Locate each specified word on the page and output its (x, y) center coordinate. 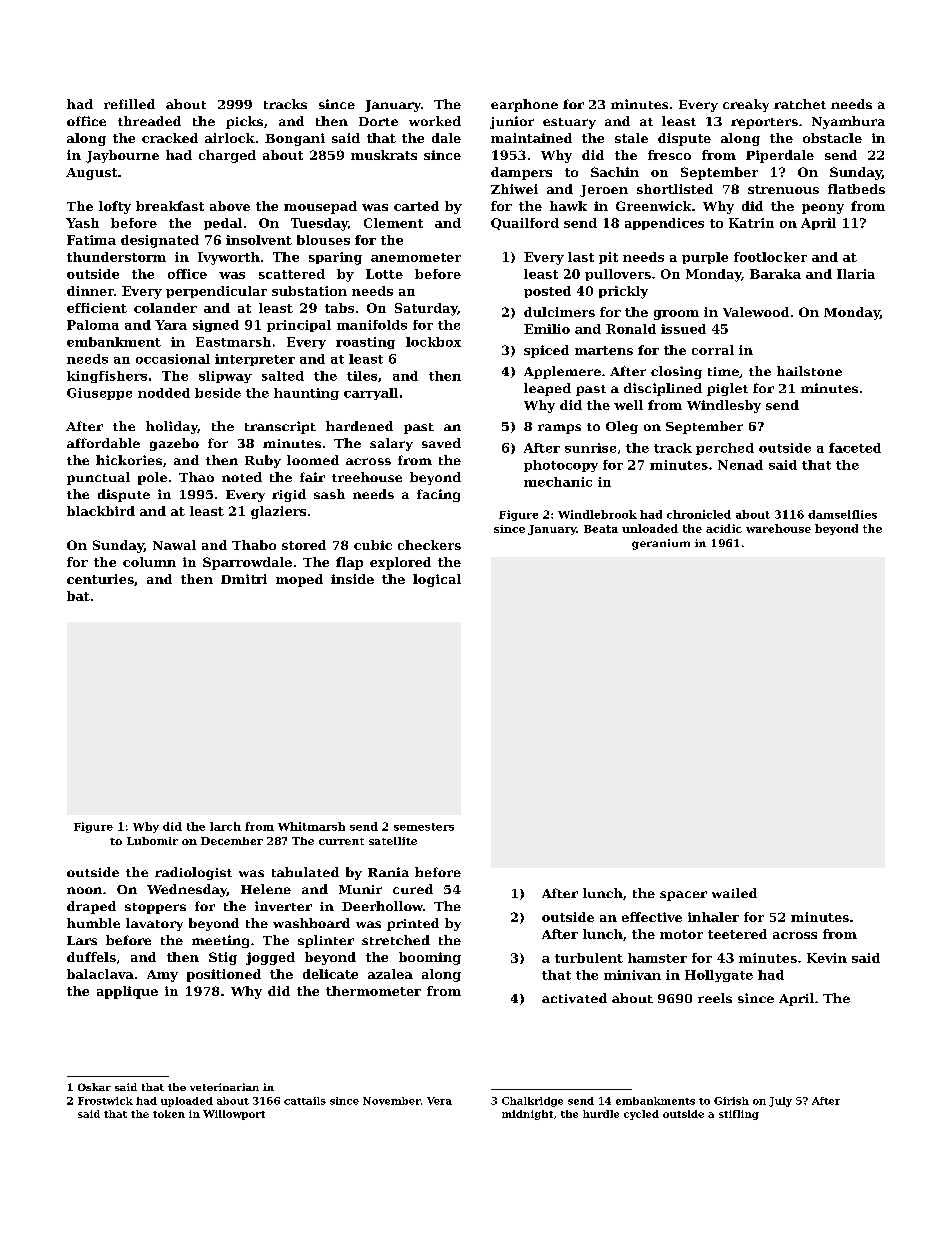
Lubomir (152, 841)
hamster (657, 958)
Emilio (547, 329)
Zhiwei (514, 189)
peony (823, 209)
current (341, 841)
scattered (292, 274)
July (780, 1102)
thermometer (373, 991)
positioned (224, 975)
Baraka (775, 274)
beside (218, 393)
